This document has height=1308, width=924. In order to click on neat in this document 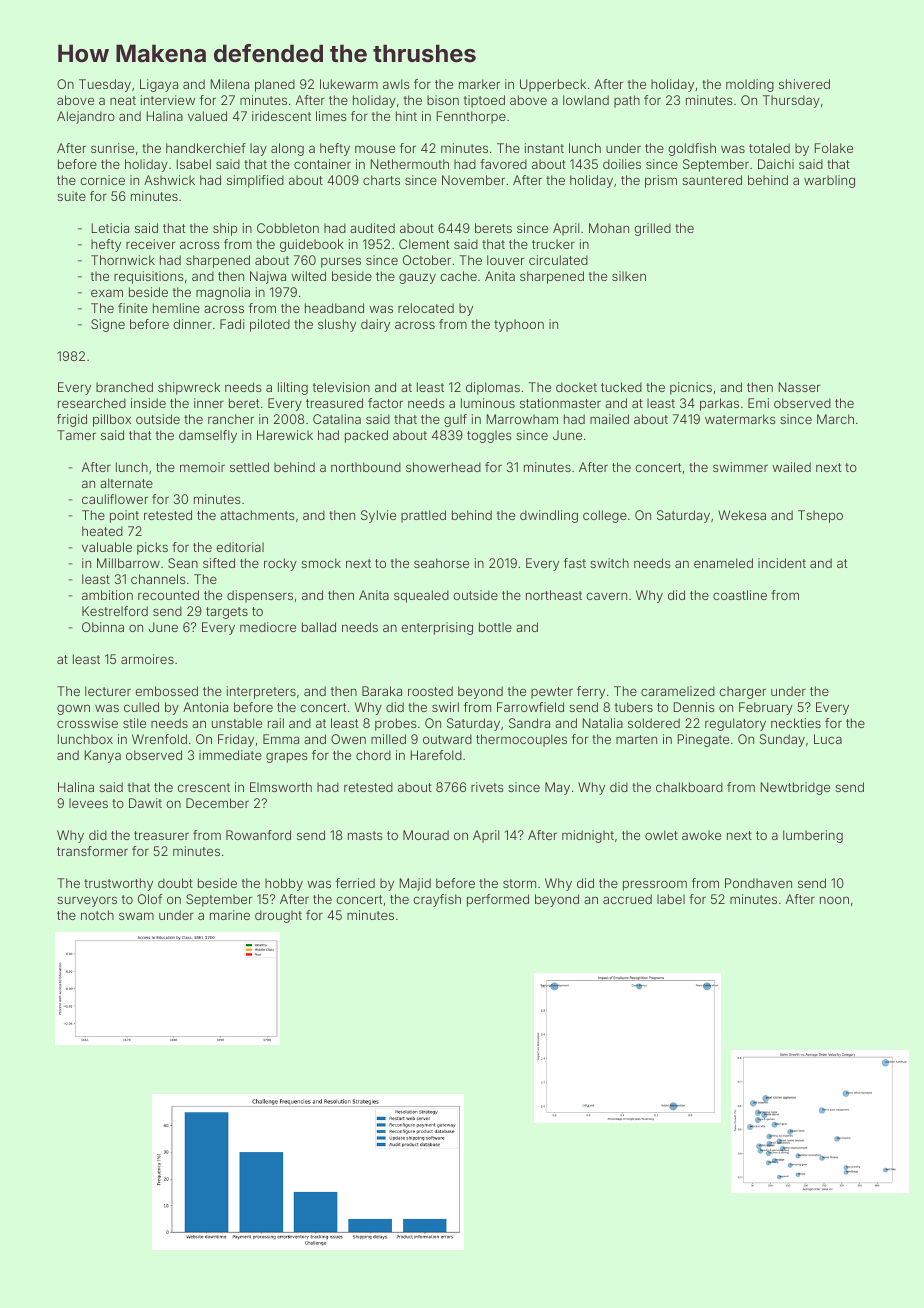, I will do `click(123, 100)`.
